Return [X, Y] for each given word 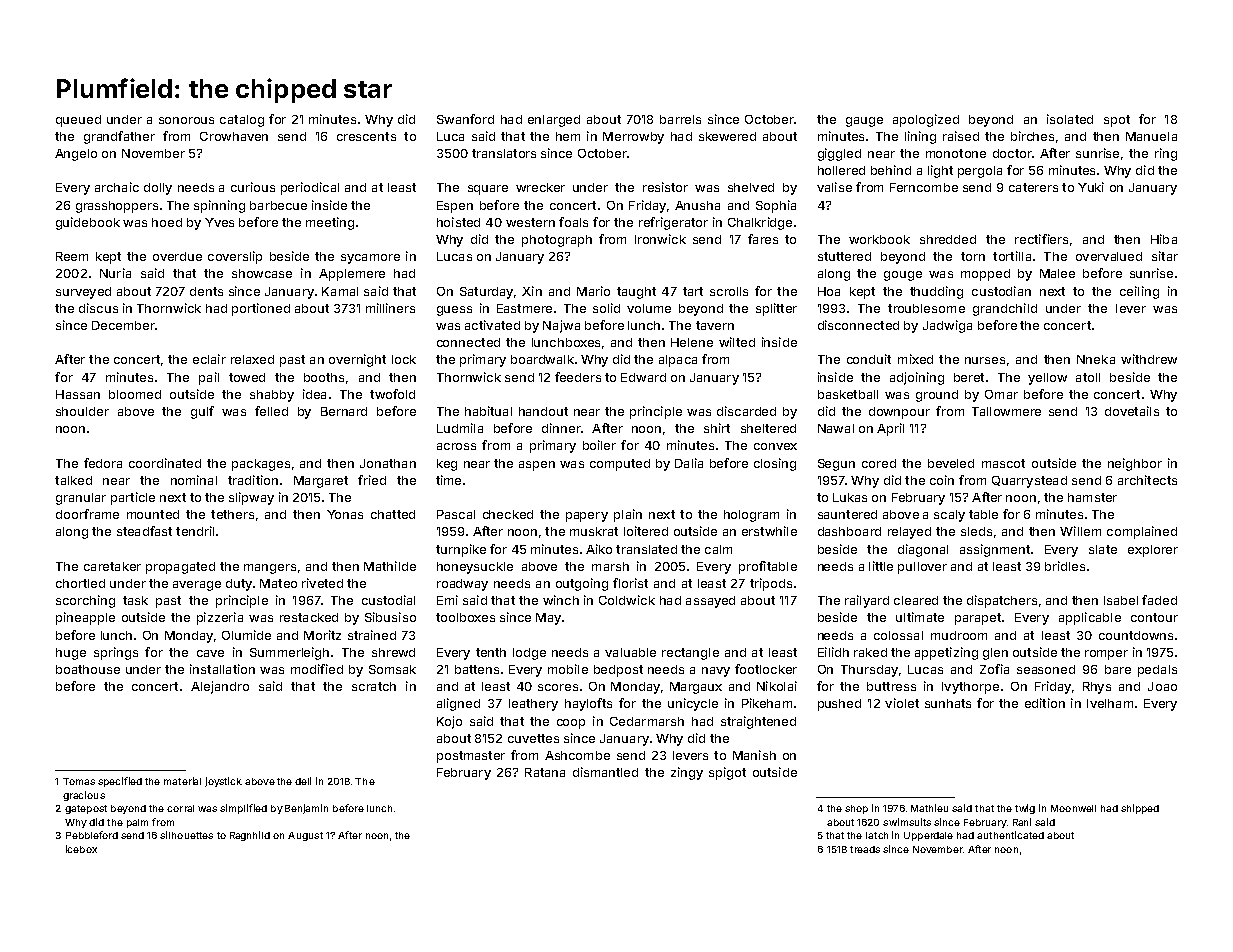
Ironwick [660, 239]
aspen [537, 466]
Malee [1057, 273]
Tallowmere [1006, 411]
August [305, 836]
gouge [903, 276]
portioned [261, 309]
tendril [195, 531]
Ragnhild [250, 836]
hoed [167, 222]
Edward [643, 377]
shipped [1140, 809]
